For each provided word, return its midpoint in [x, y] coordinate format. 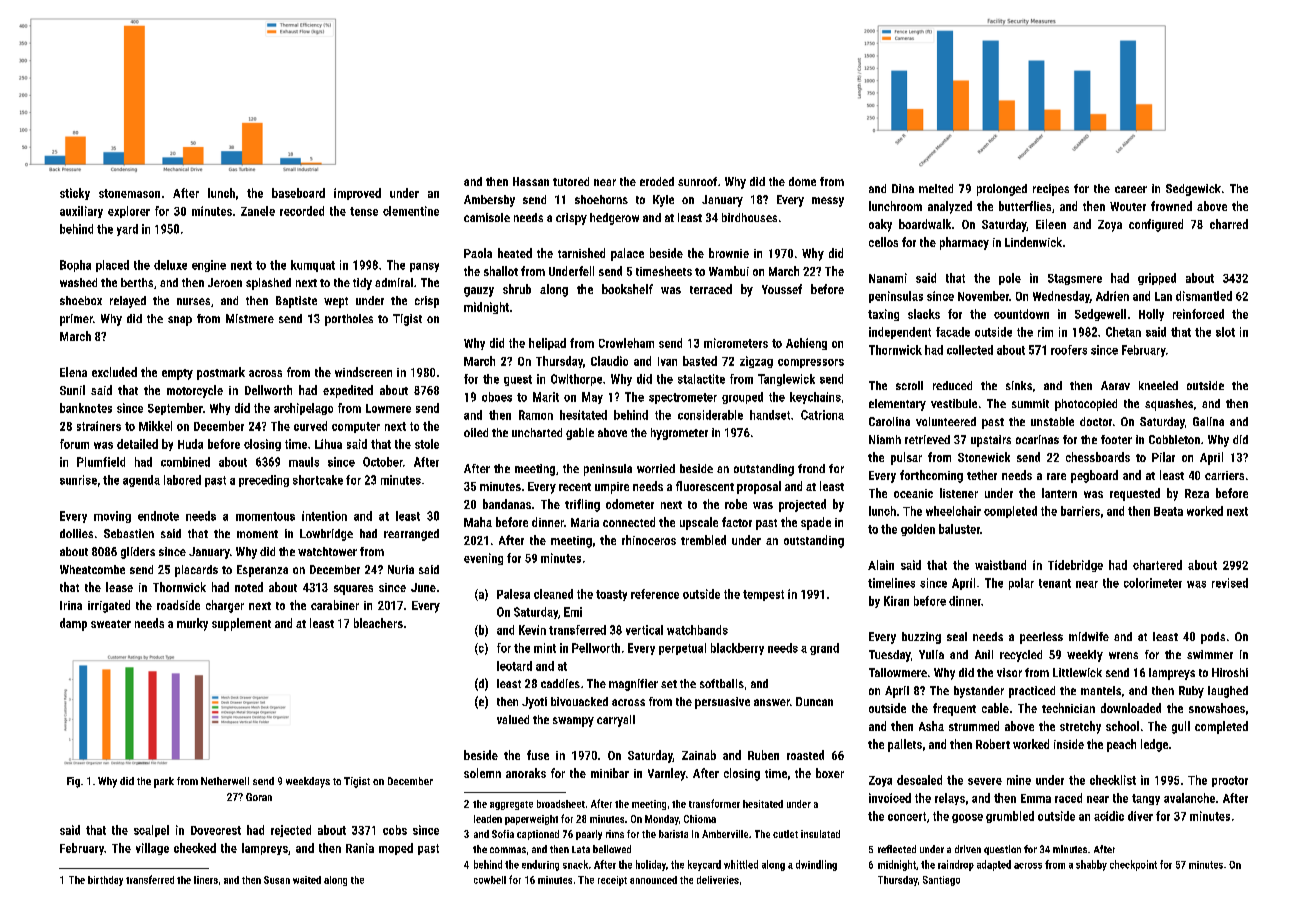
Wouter [1128, 206]
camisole [487, 217]
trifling [582, 505]
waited [307, 880]
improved [357, 194]
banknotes [86, 408]
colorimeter [1153, 583]
